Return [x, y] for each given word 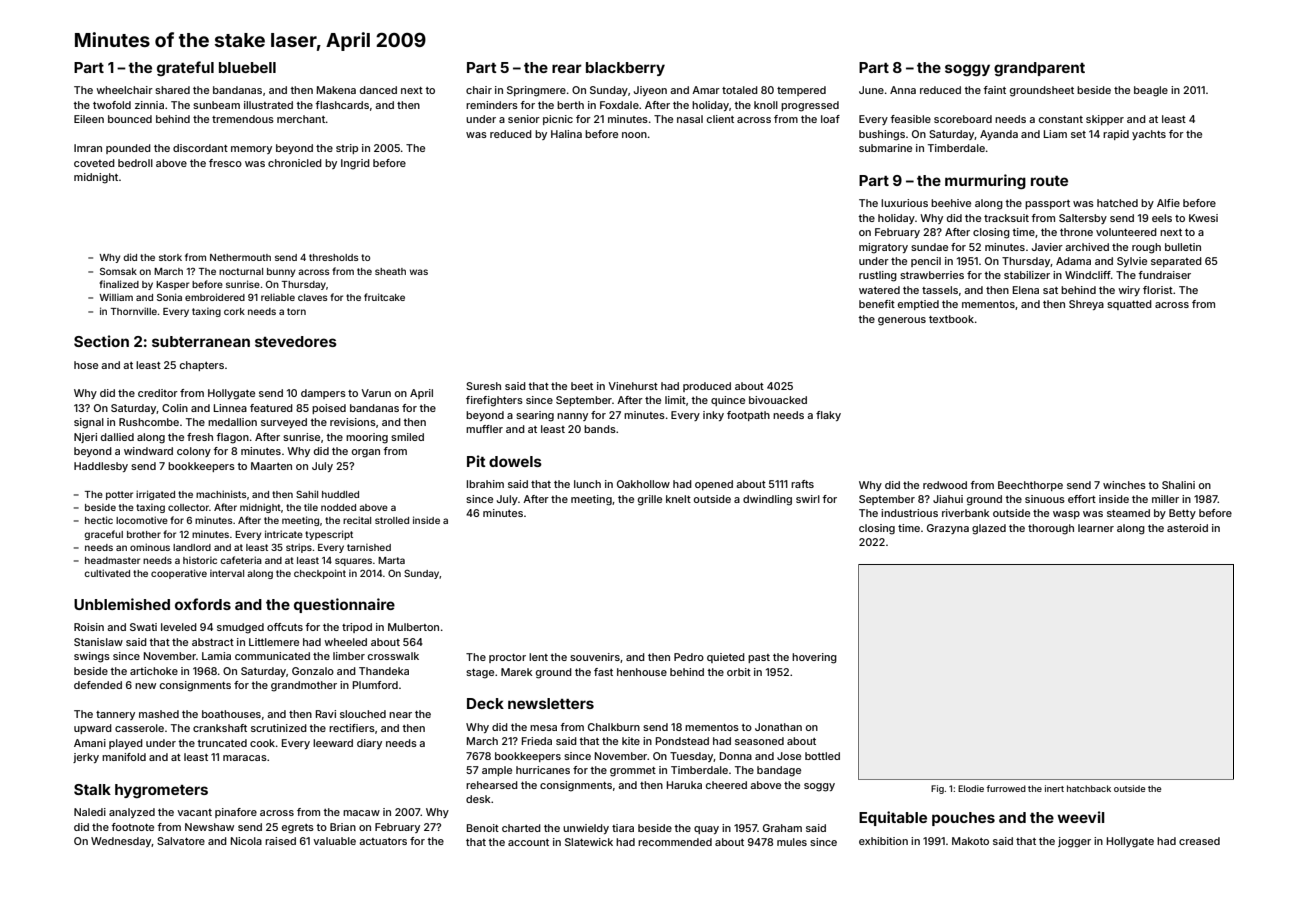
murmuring [985, 181]
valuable [334, 841]
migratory [883, 248]
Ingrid [355, 164]
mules [792, 842]
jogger [1074, 842]
